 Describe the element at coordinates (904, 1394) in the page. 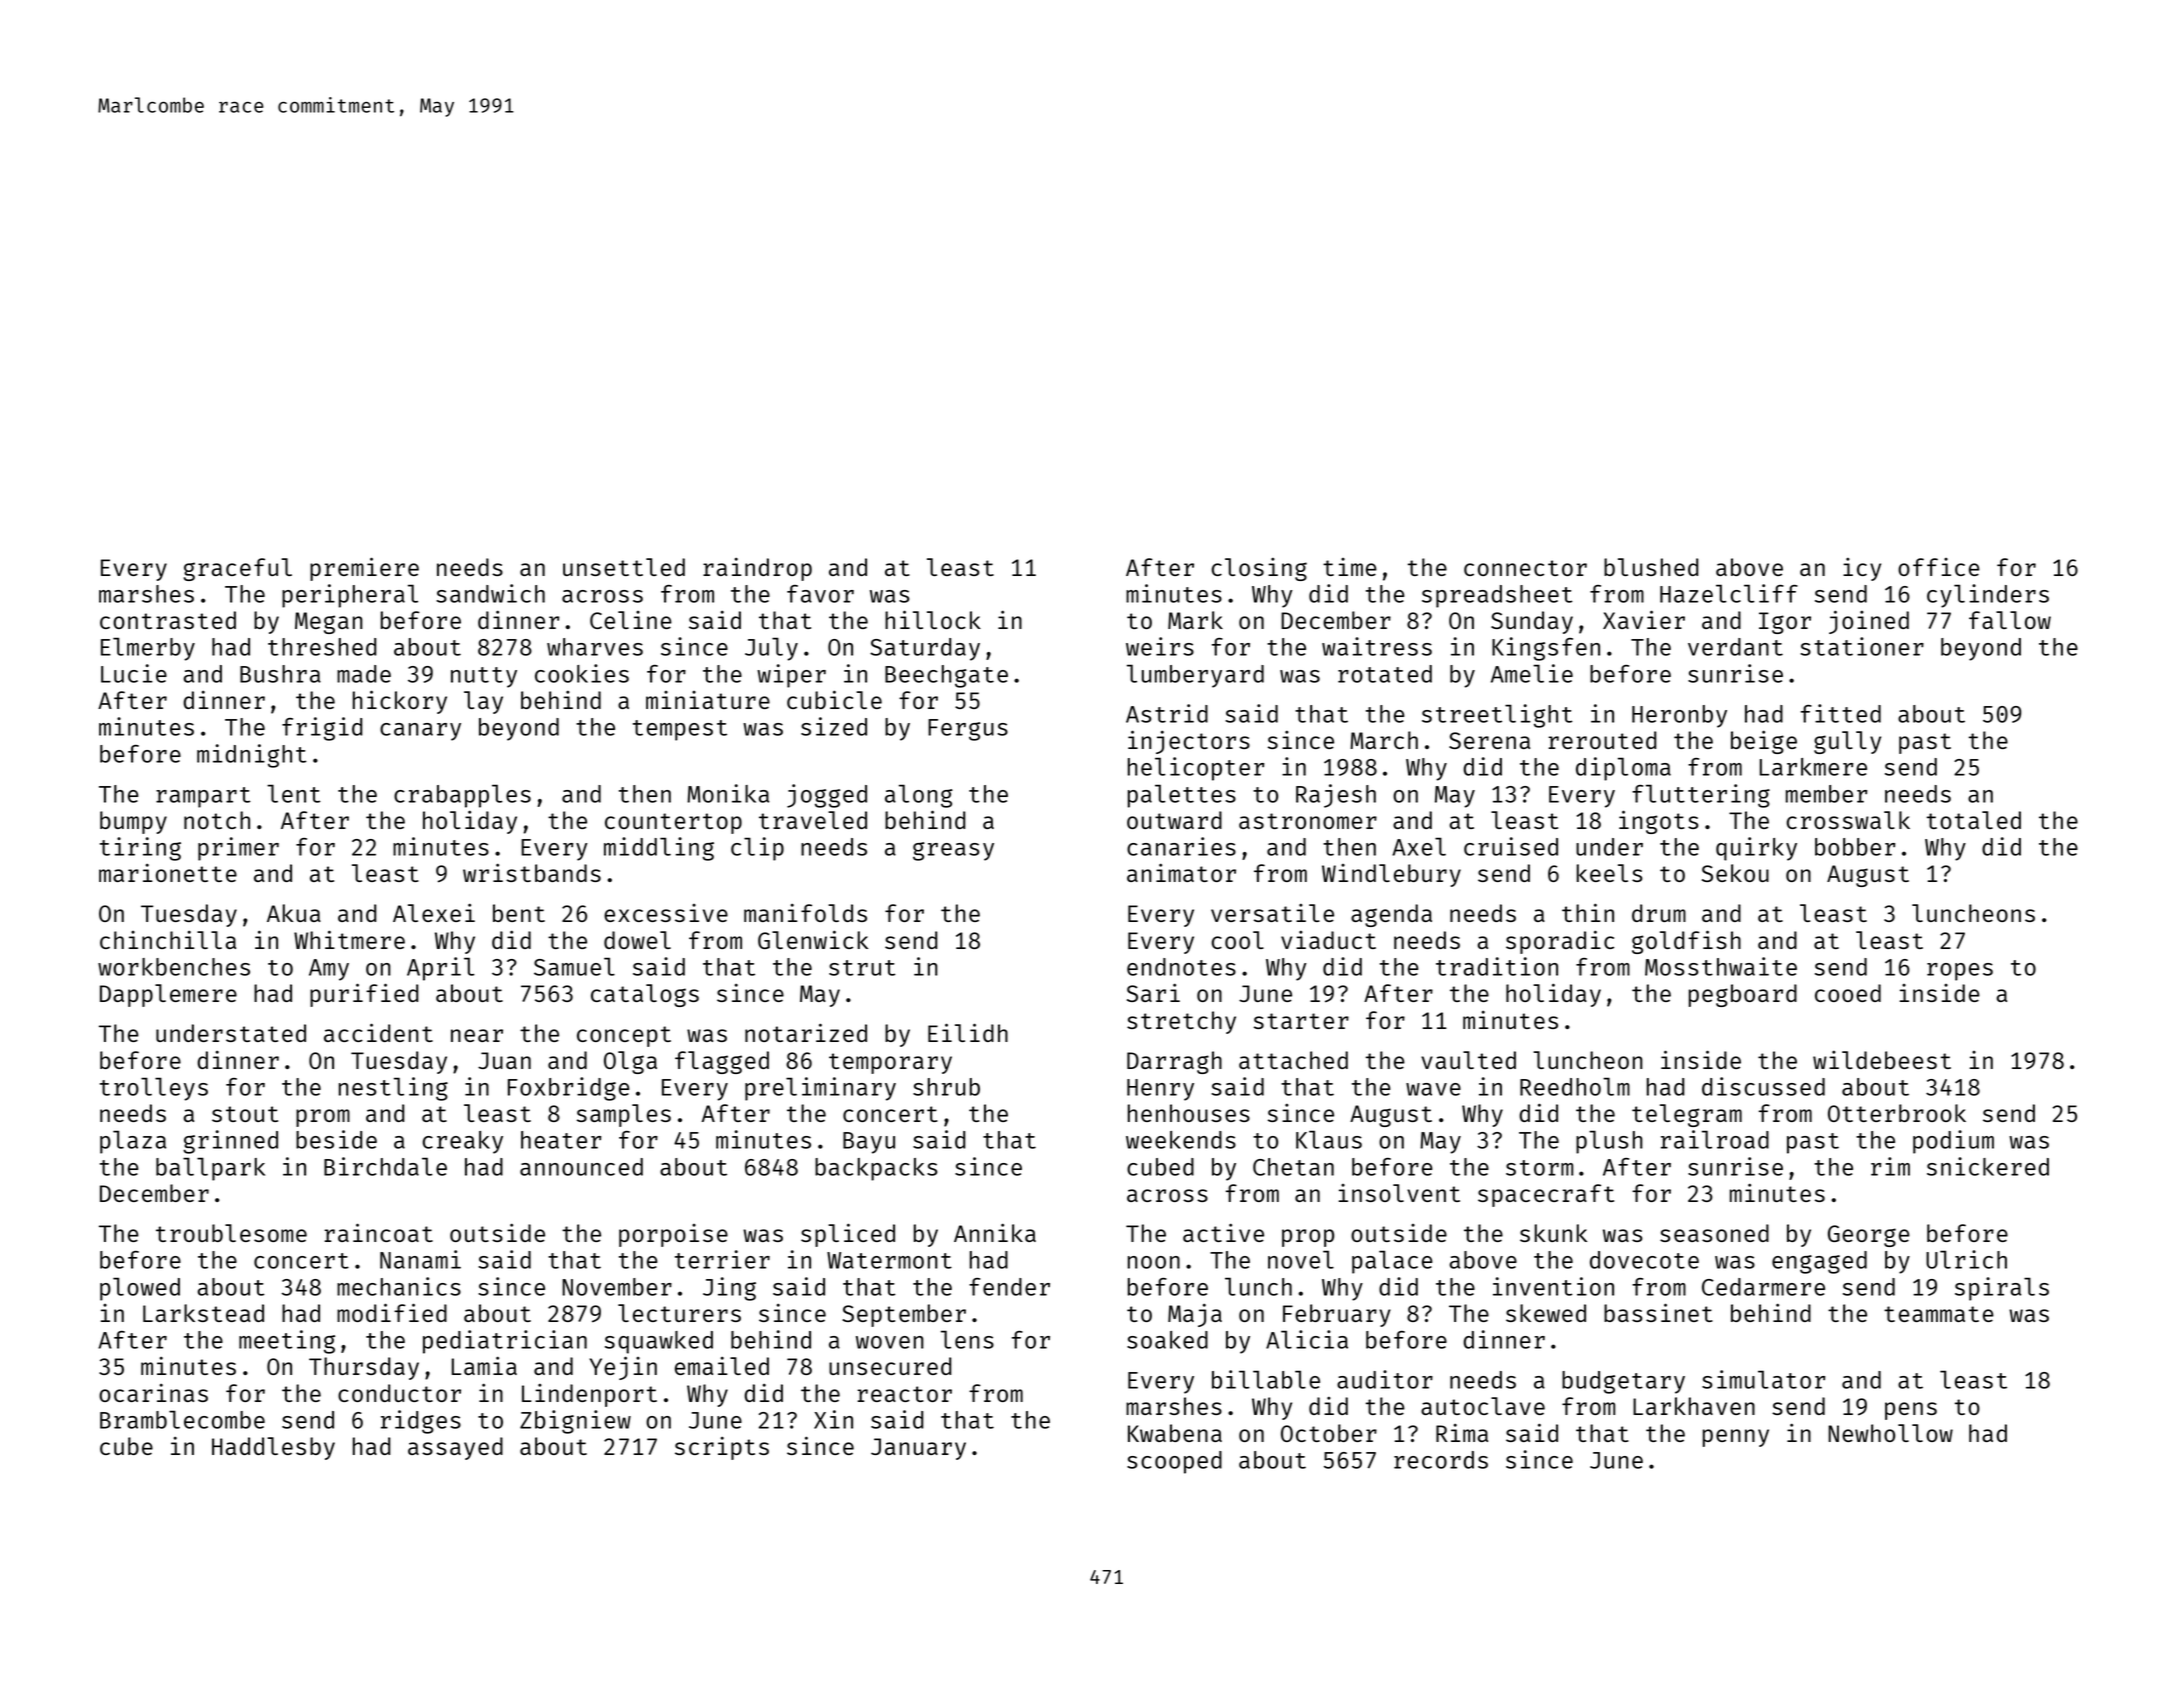

I see `reactor` at that location.
